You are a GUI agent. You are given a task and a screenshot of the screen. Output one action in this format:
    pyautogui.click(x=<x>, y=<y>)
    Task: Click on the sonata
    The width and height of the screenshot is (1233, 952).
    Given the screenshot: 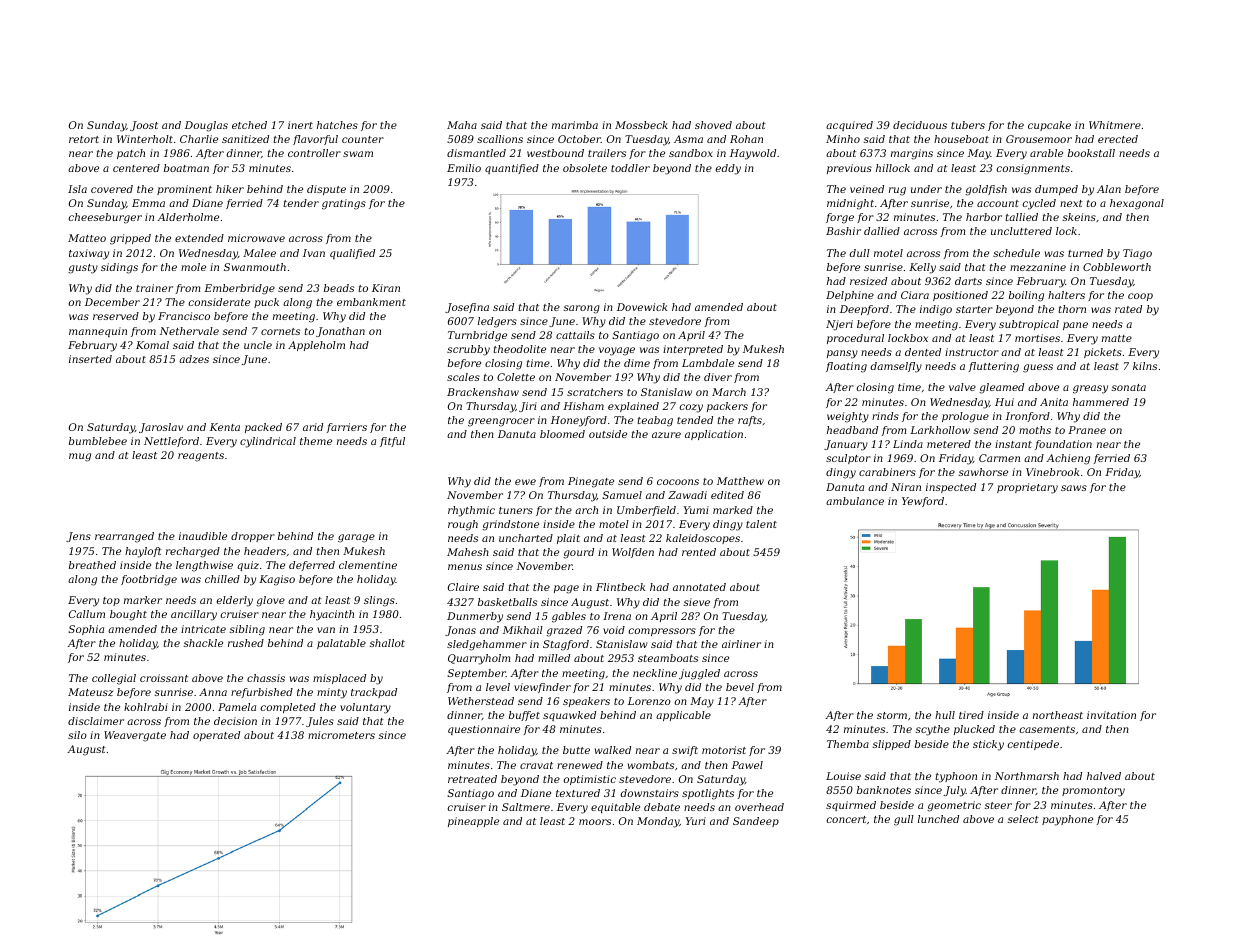 What is the action you would take?
    pyautogui.click(x=1129, y=387)
